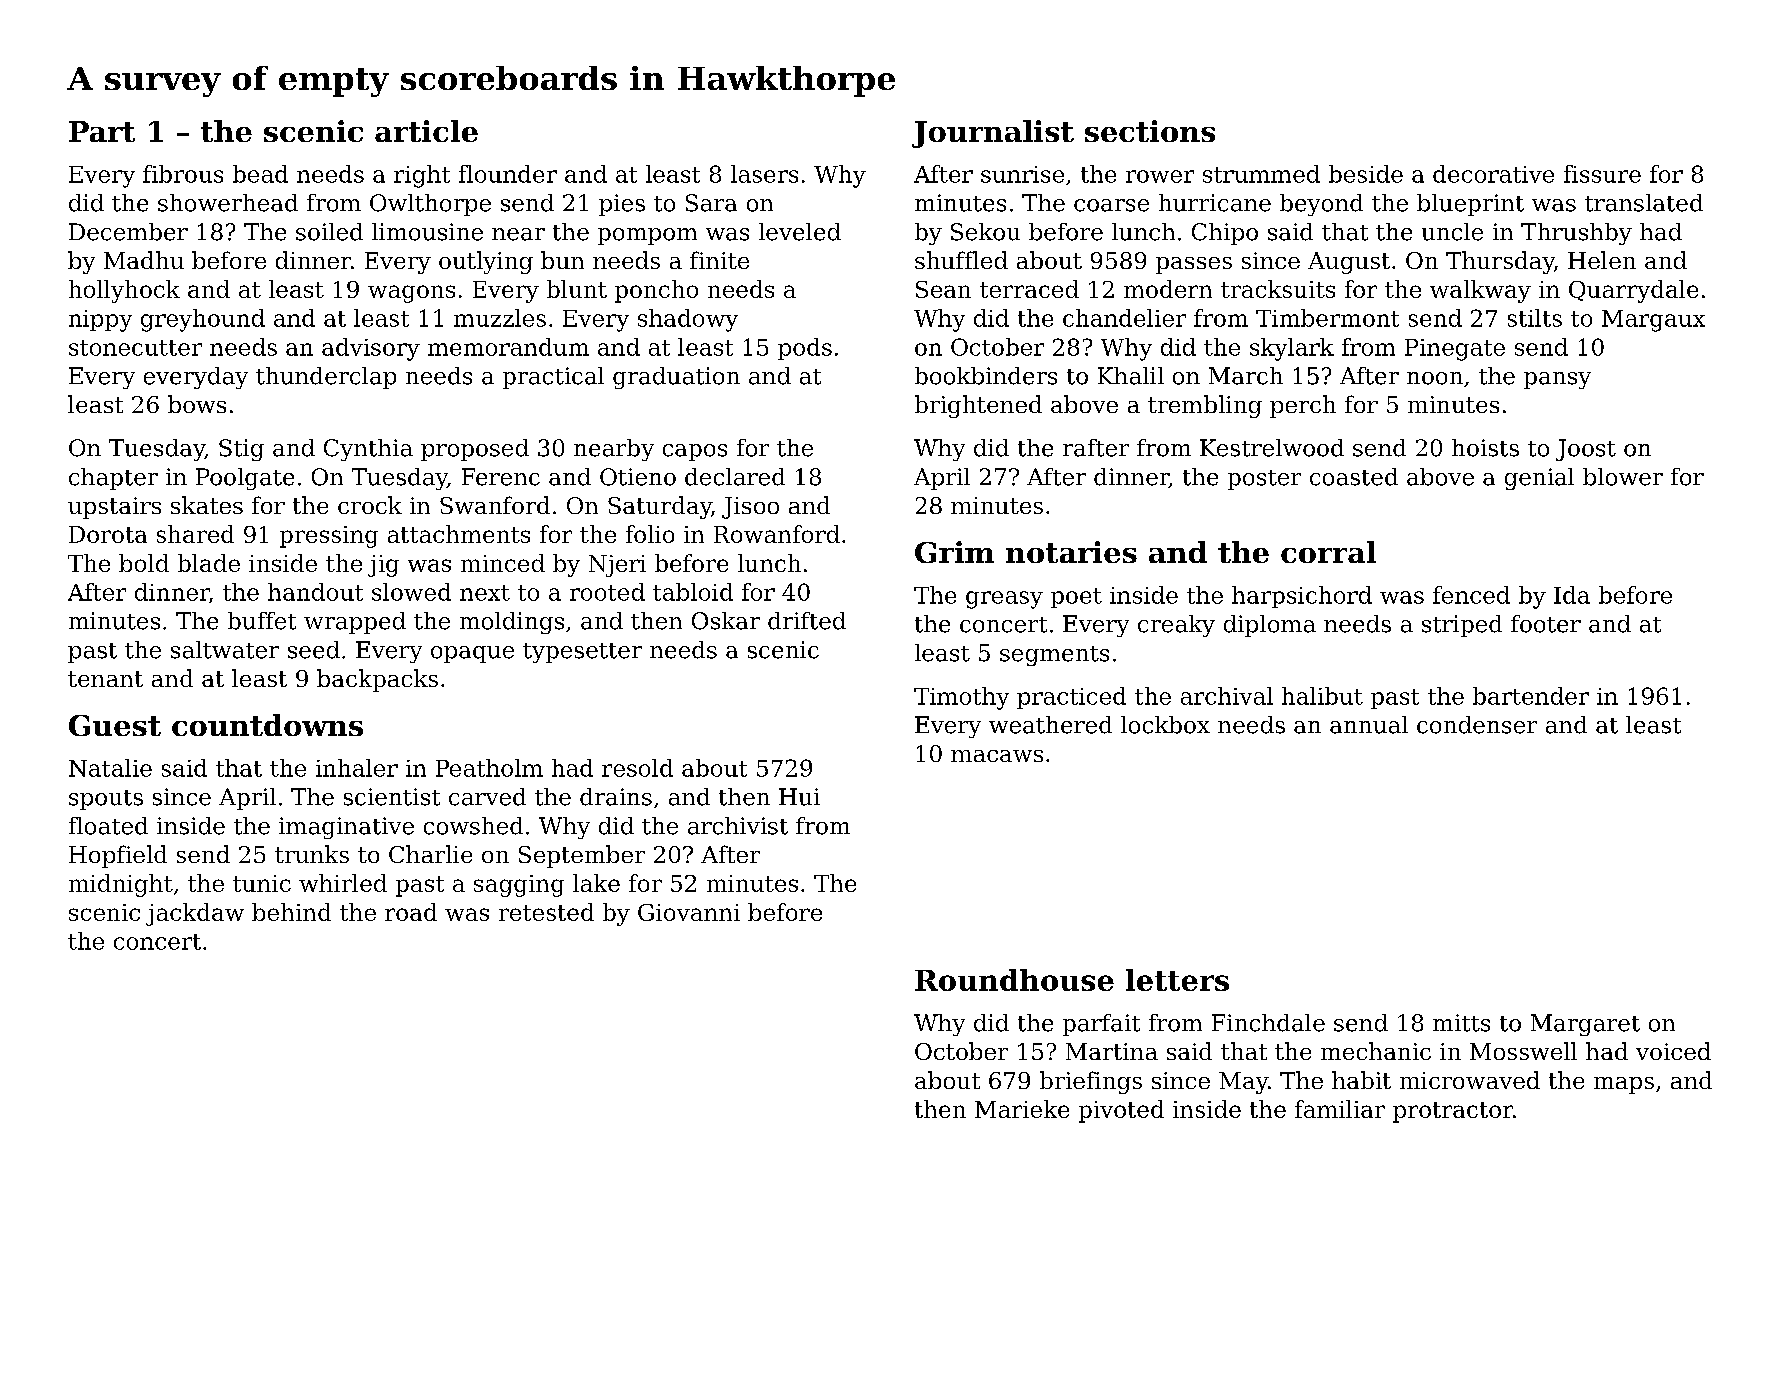 This screenshot has height=1377, width=1782. I want to click on tabloid, so click(693, 592).
